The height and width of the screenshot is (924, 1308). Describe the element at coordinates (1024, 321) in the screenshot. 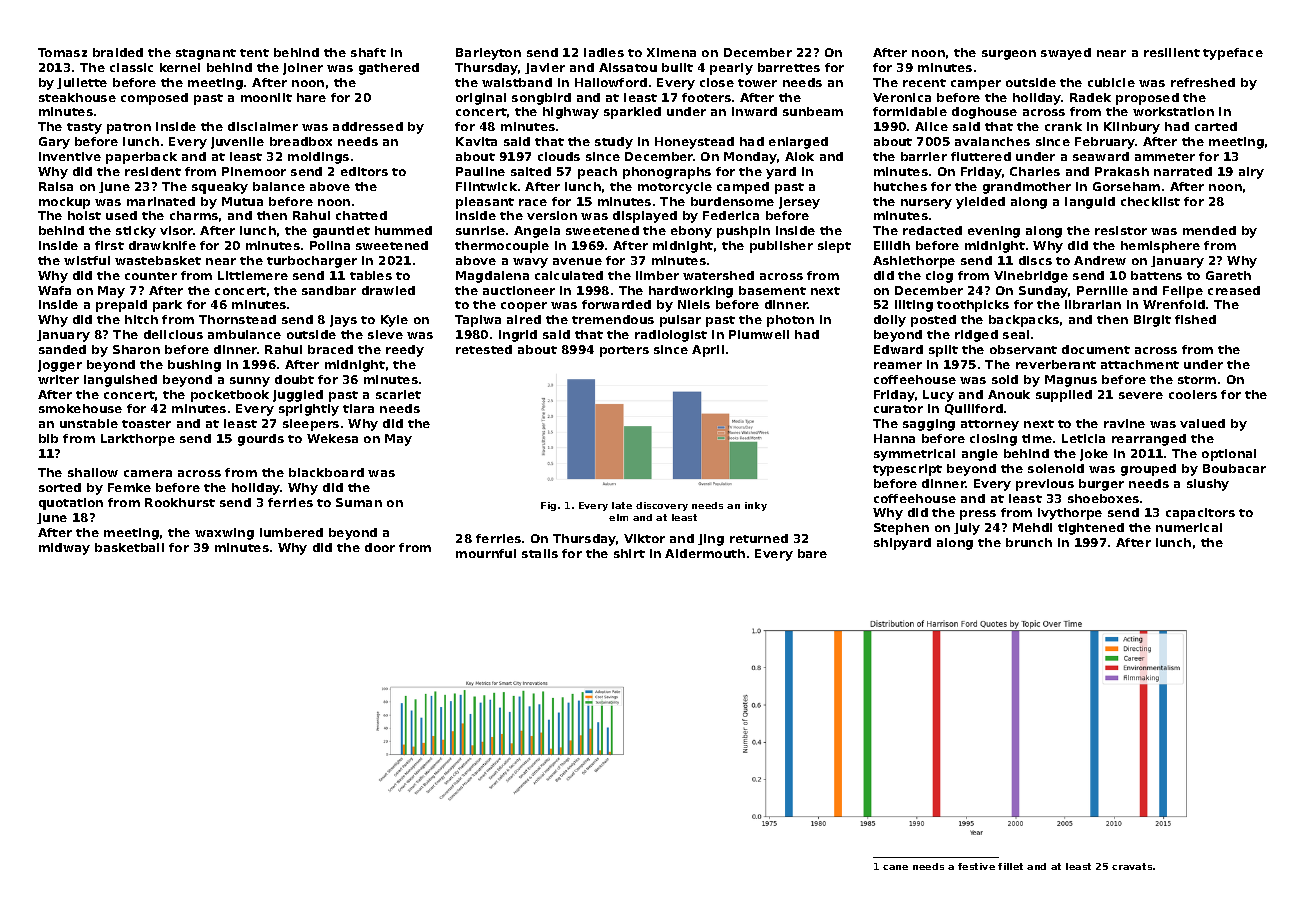

I see `backpacks` at that location.
